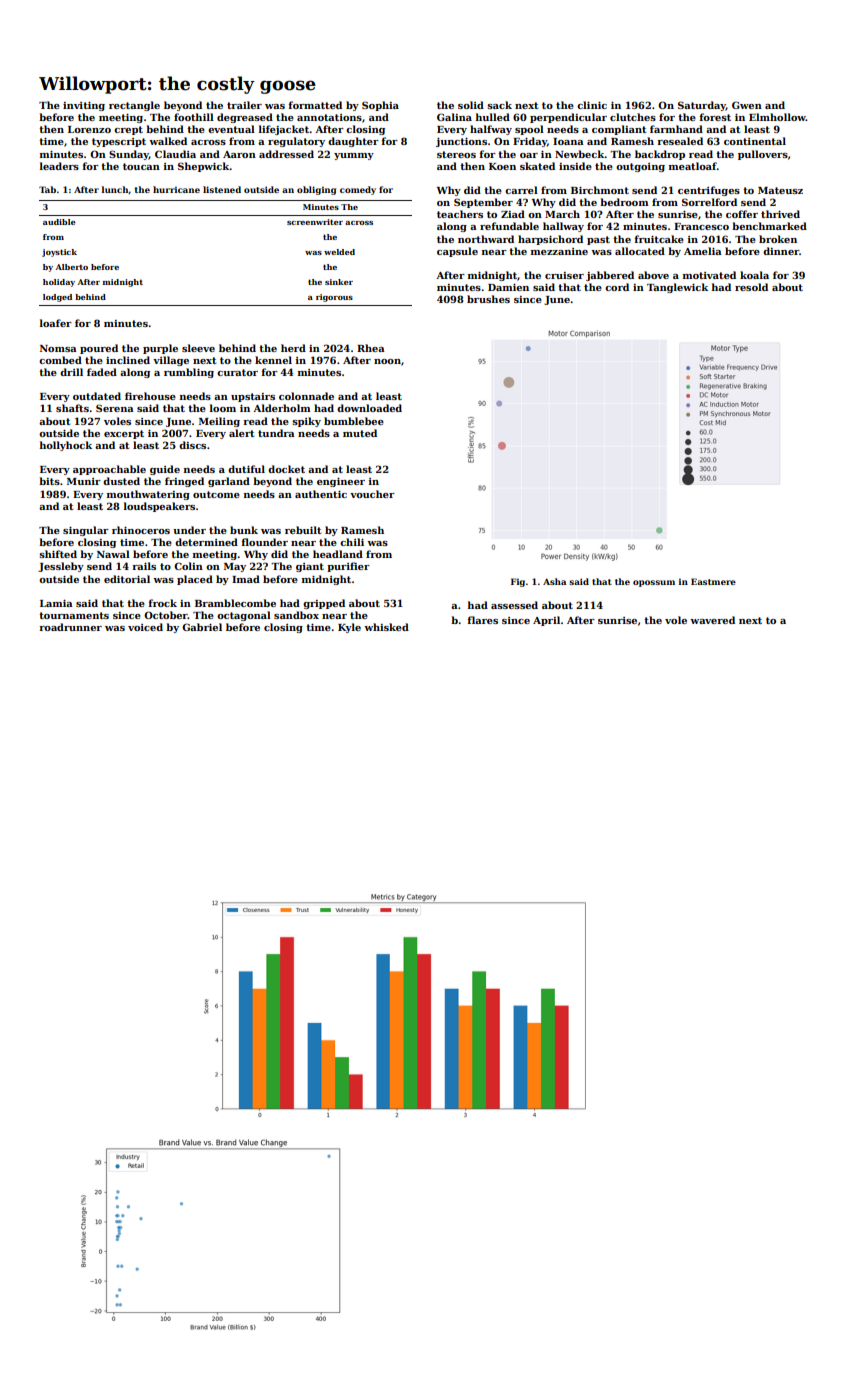  What do you see at coordinates (134, 106) in the screenshot?
I see `rectangle` at bounding box center [134, 106].
